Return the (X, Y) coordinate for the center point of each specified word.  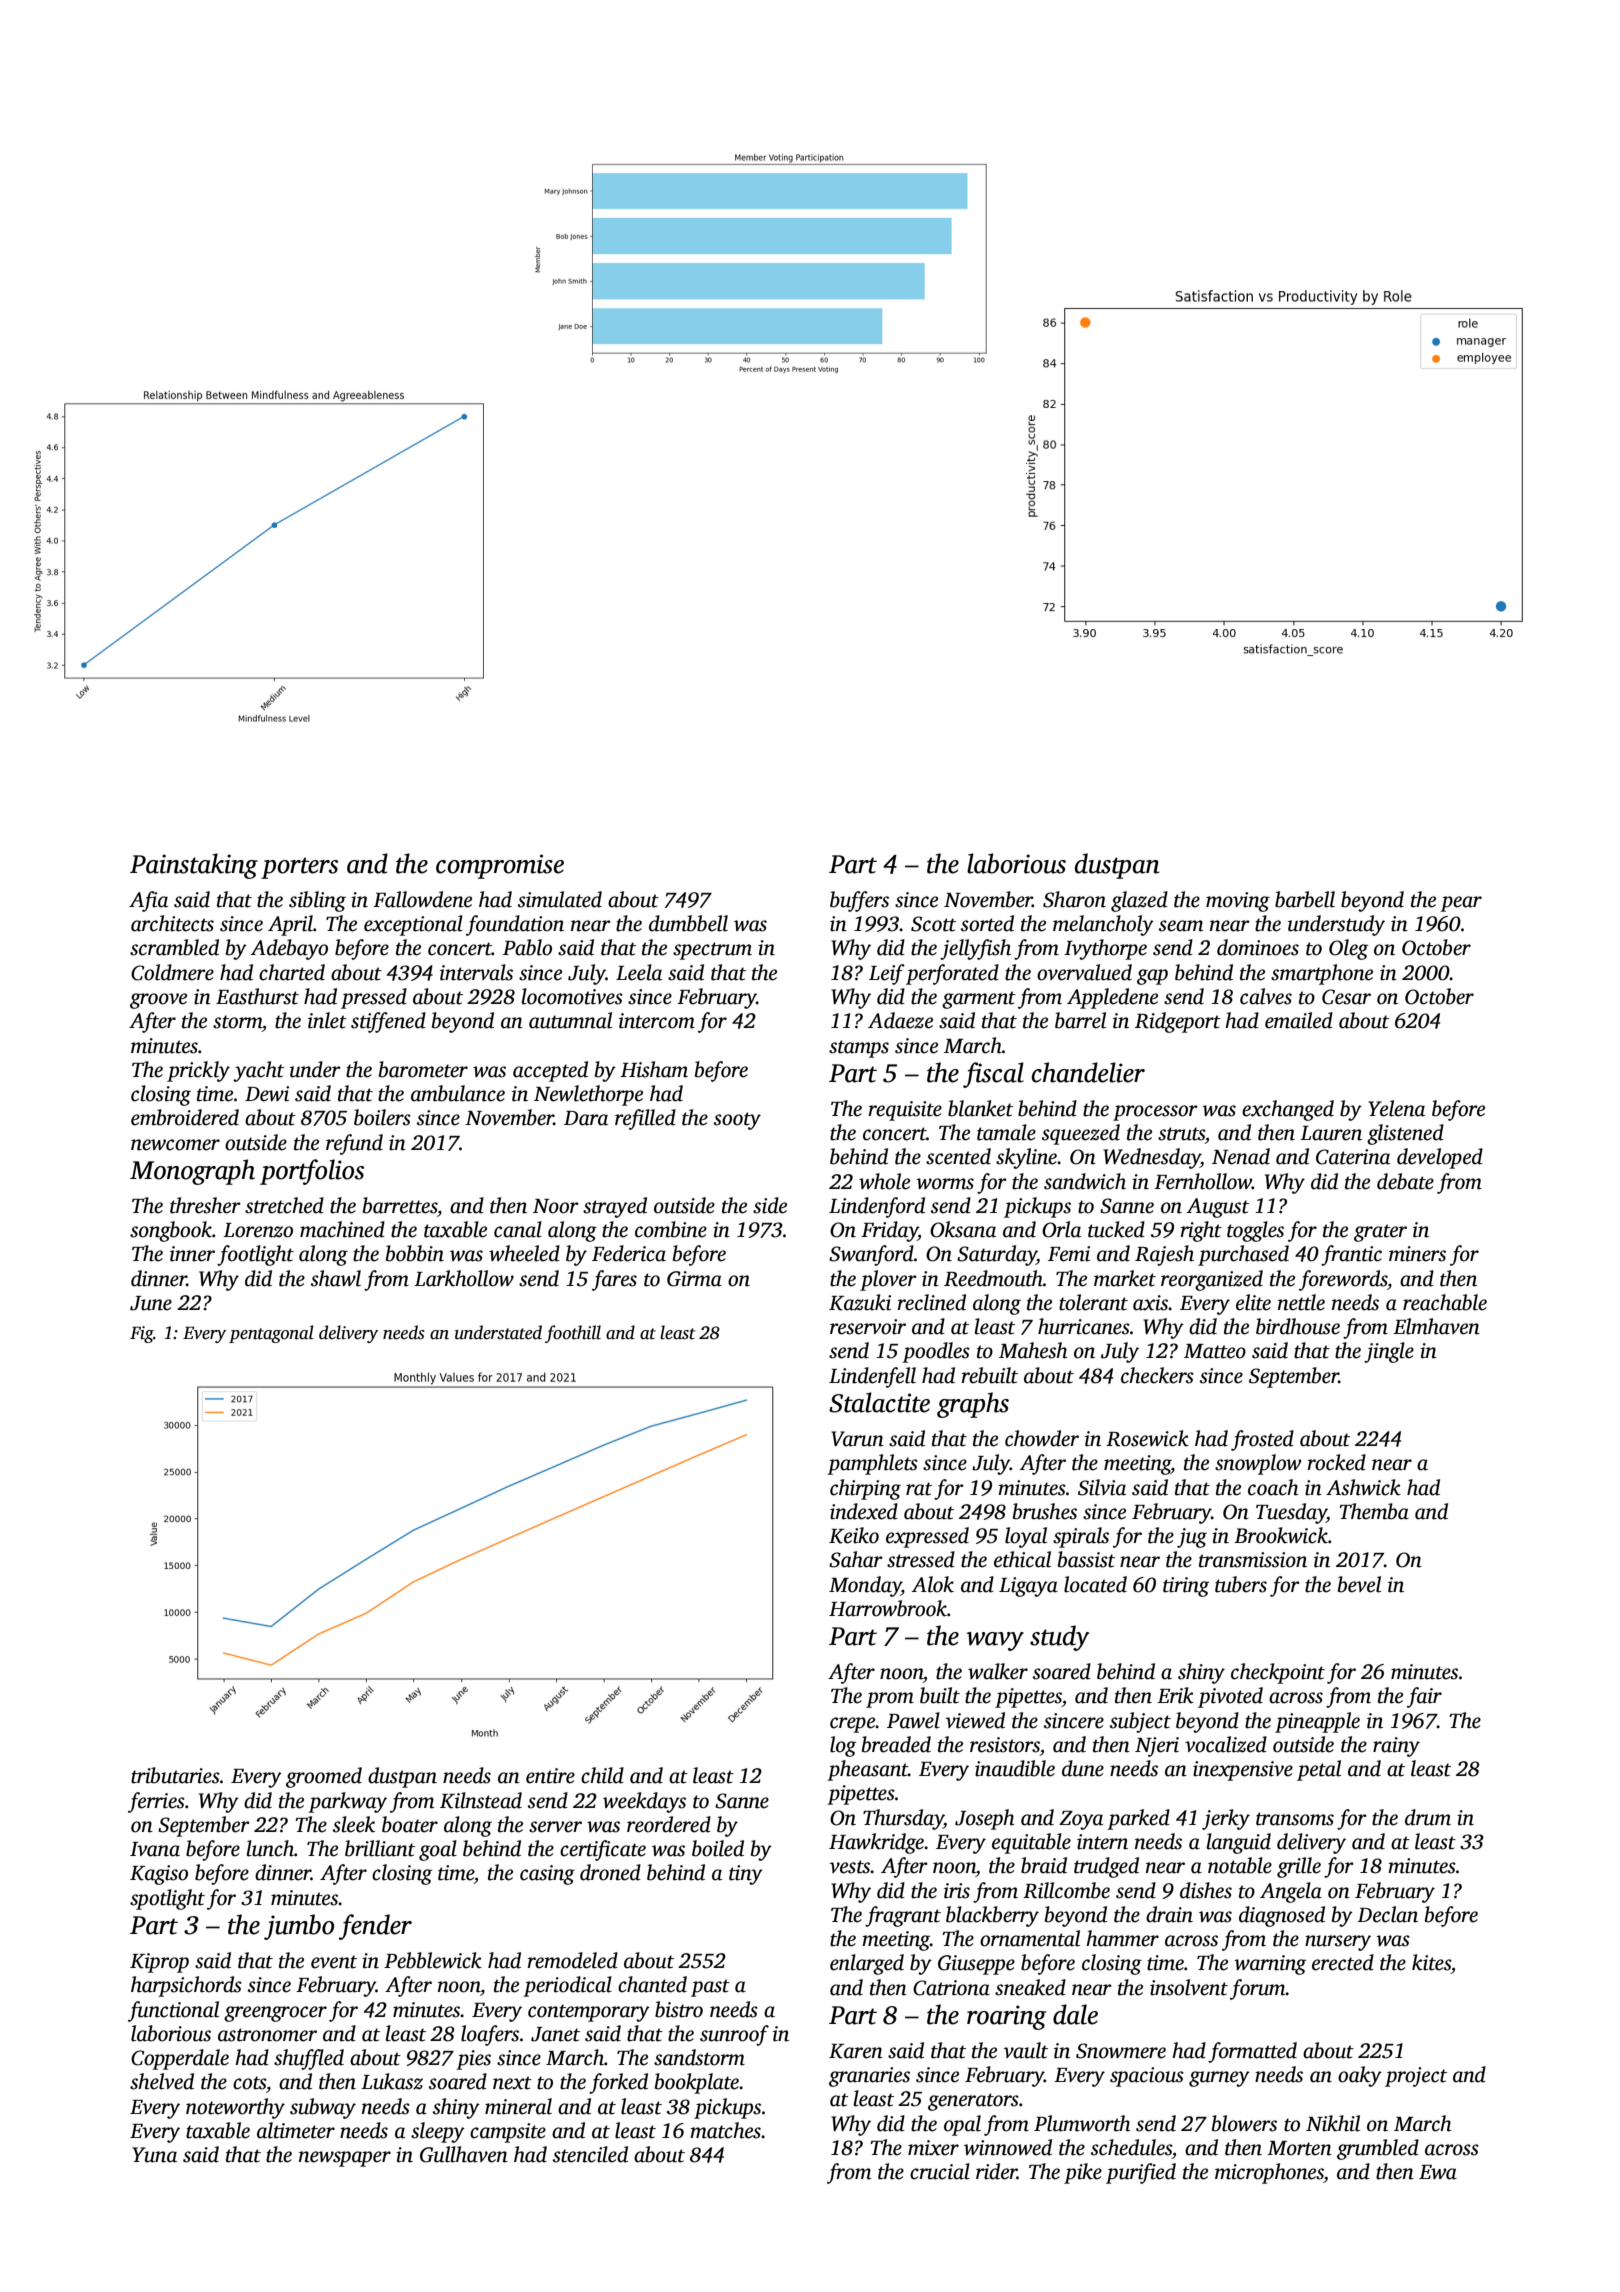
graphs (973, 1405)
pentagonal (271, 1334)
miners (1417, 1254)
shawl (336, 1278)
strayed (615, 1207)
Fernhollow (1203, 1181)
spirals (1081, 1537)
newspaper (345, 2159)
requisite (905, 1111)
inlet (327, 1020)
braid (1044, 1865)
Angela (1291, 1892)
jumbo (299, 1927)
